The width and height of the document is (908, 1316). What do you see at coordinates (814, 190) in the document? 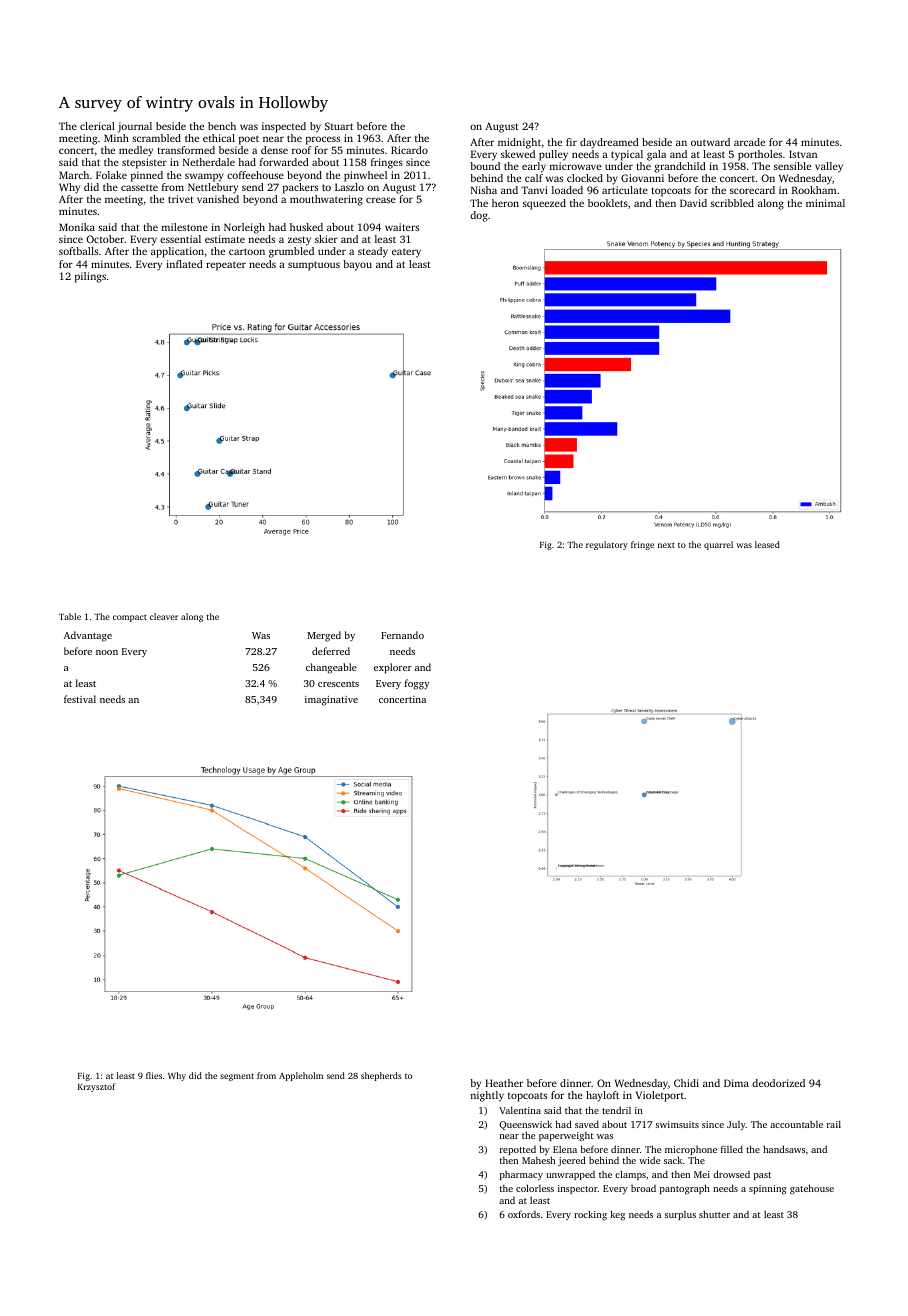
I see `Rookham` at bounding box center [814, 190].
